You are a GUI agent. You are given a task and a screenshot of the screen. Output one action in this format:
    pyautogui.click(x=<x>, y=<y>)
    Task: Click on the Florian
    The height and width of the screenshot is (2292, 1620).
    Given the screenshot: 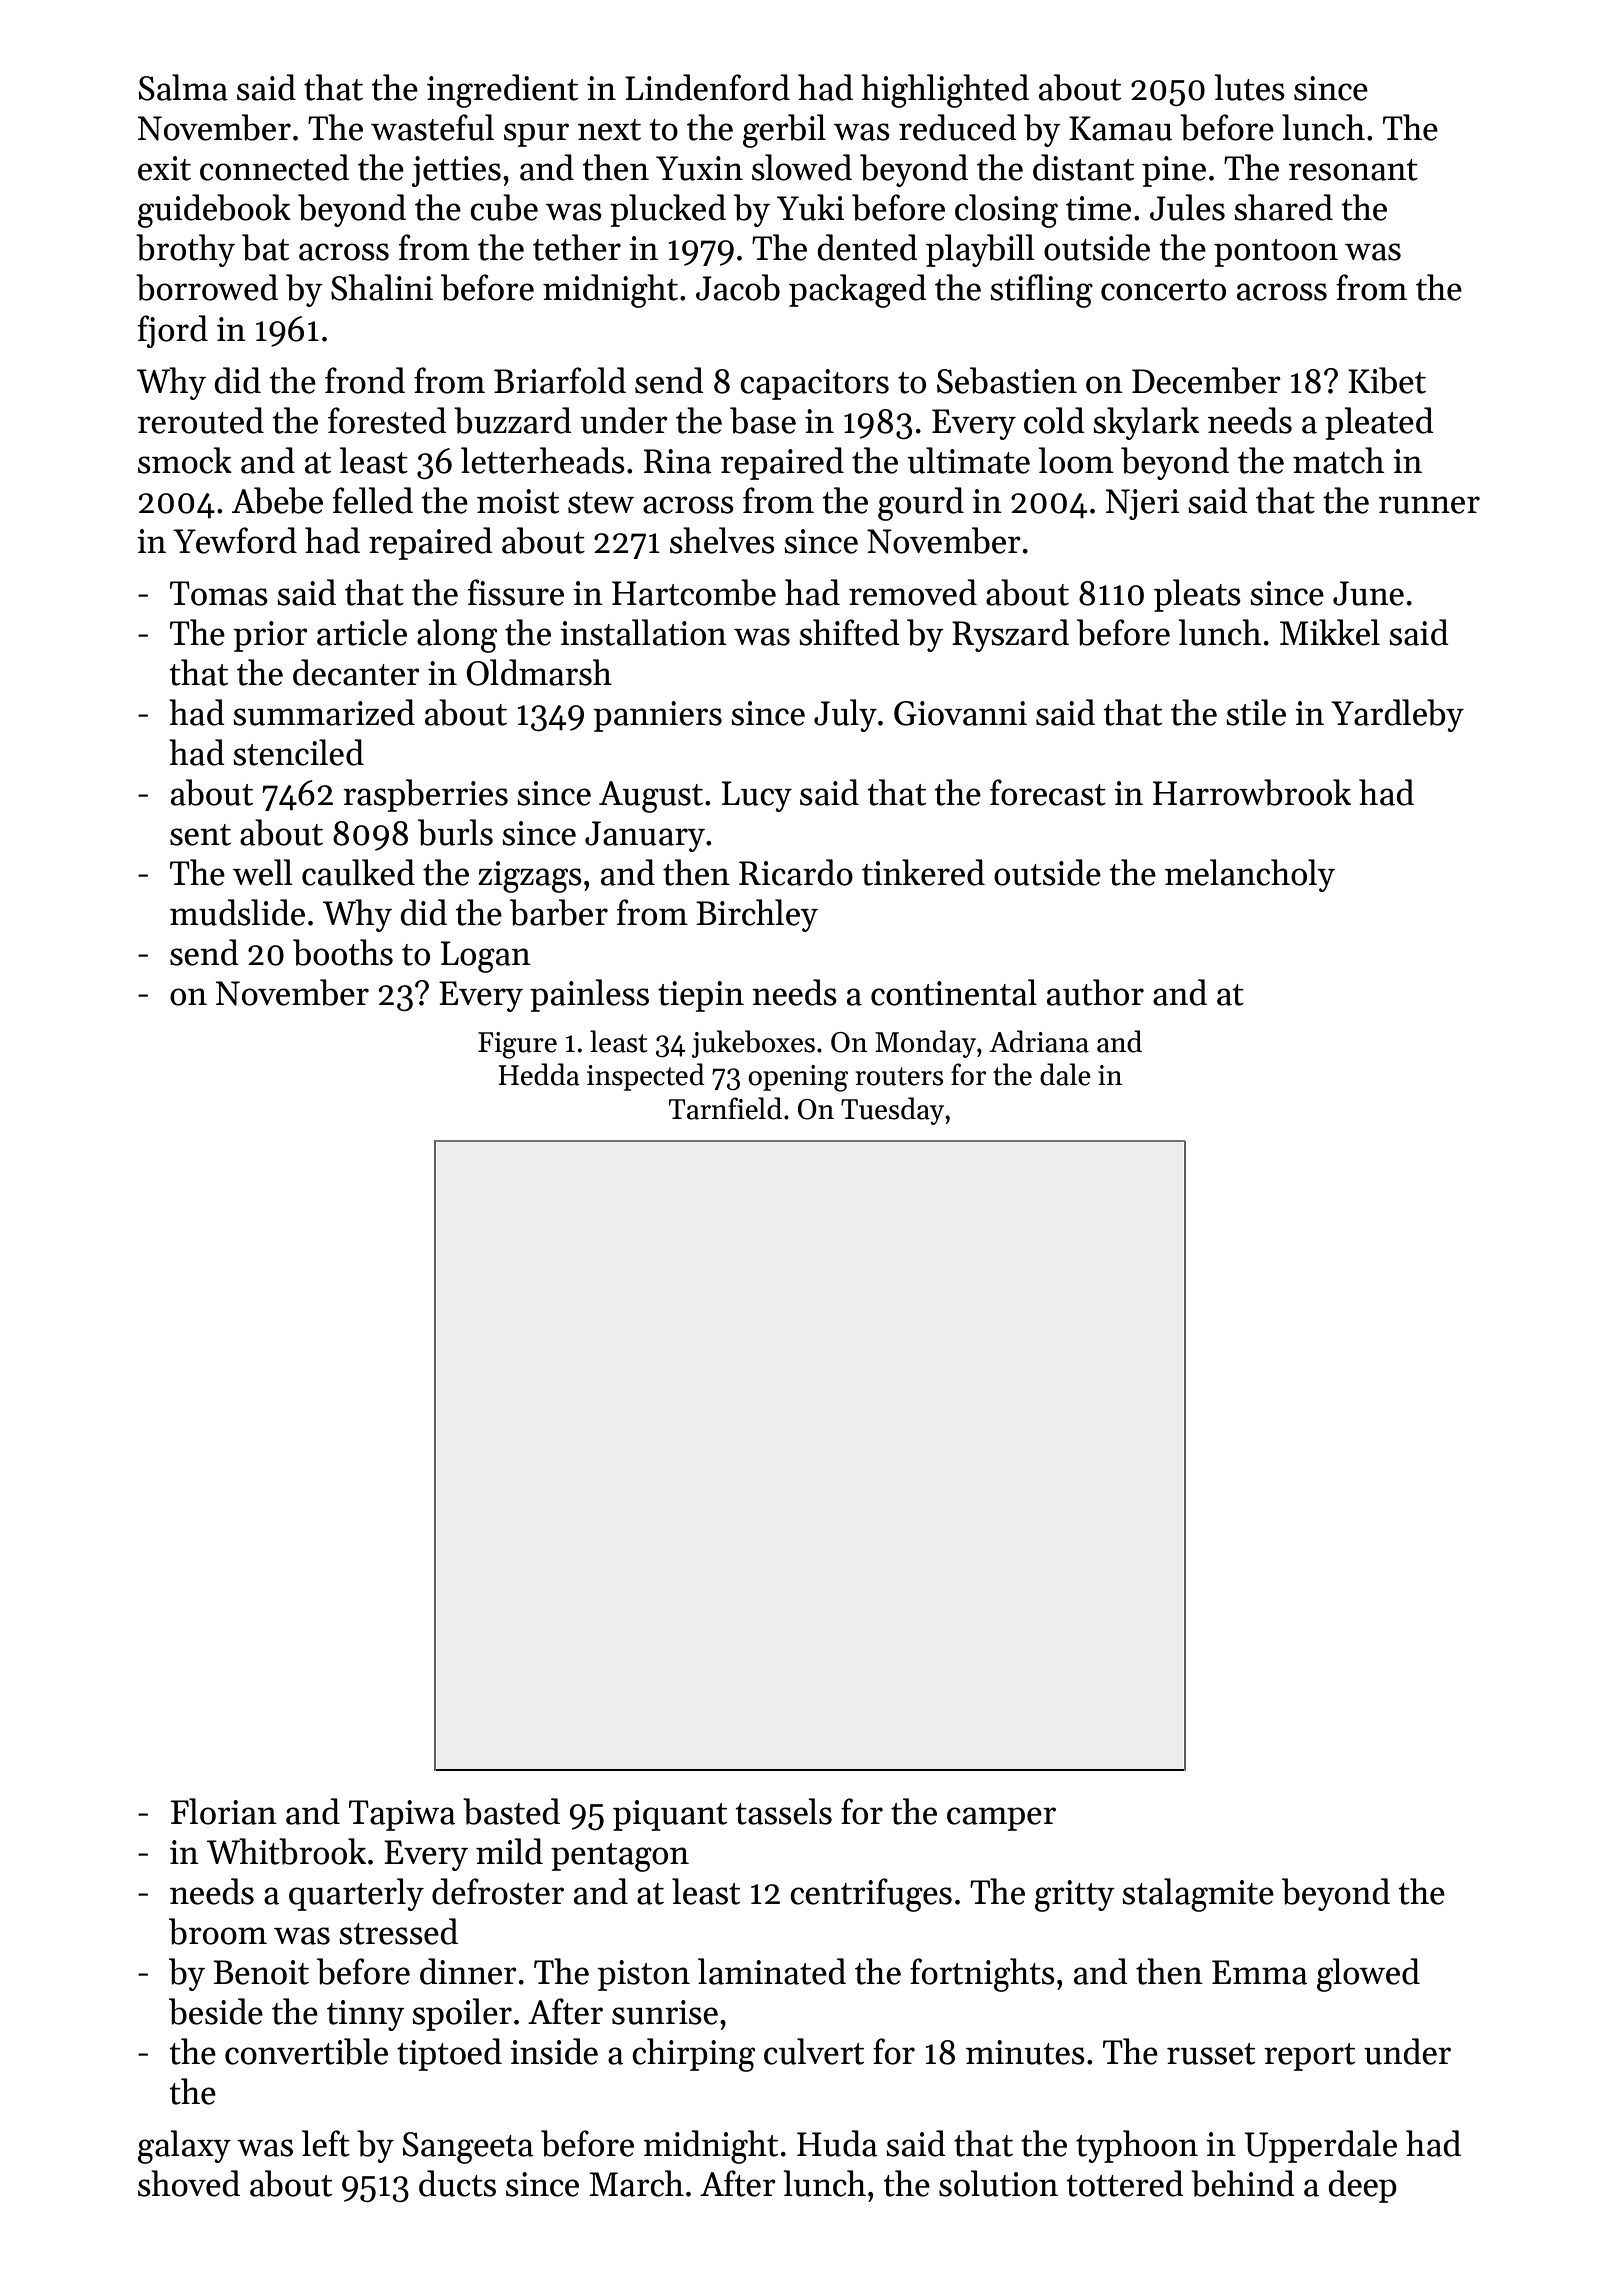 What is the action you would take?
    pyautogui.click(x=224, y=1811)
